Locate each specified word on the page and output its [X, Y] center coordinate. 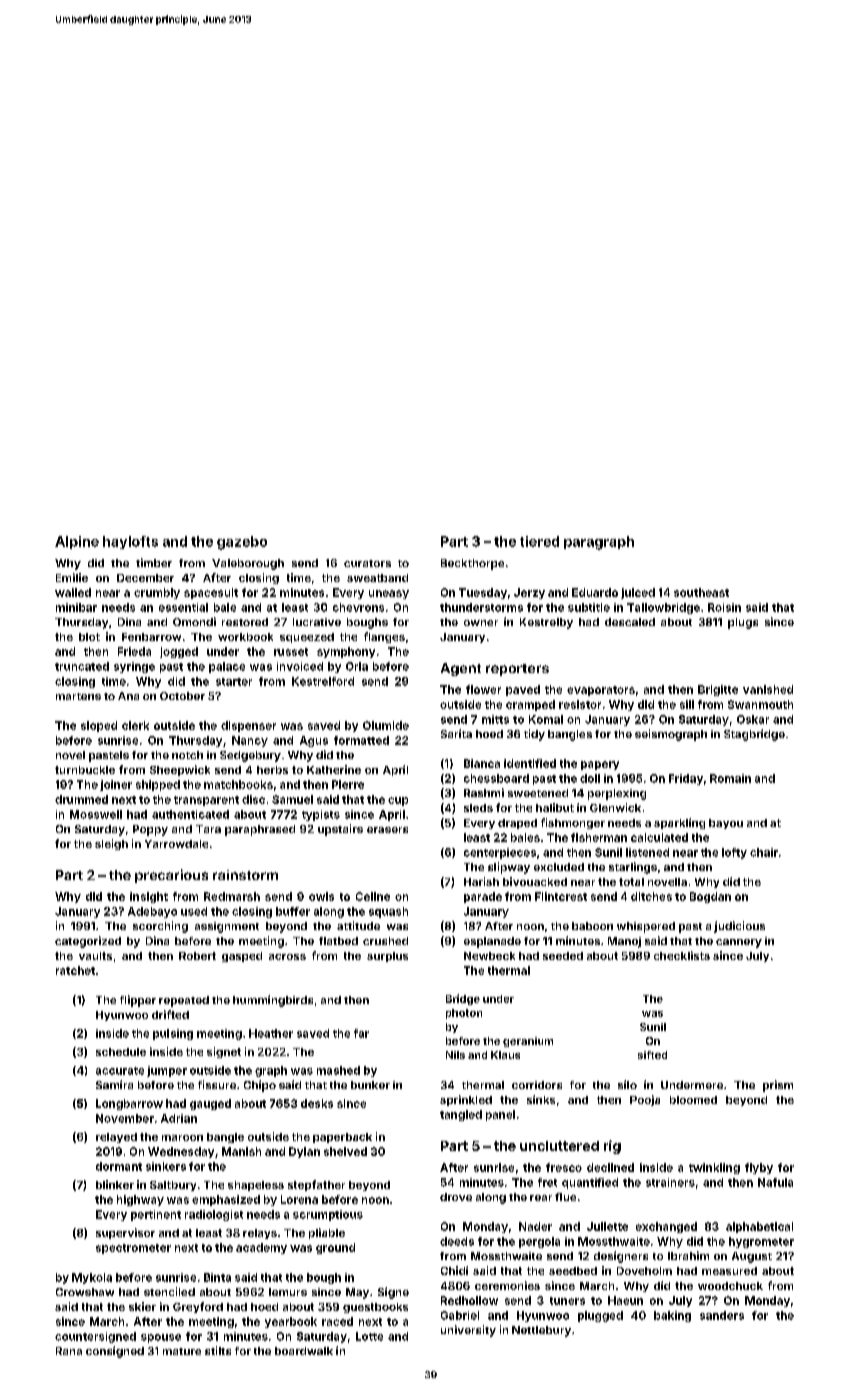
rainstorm [245, 875]
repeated [184, 1001]
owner [481, 623]
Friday [686, 779]
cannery [739, 943]
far [361, 1033]
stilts [218, 1350]
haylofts [130, 542]
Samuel [292, 799]
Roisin [724, 607]
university [468, 1331]
